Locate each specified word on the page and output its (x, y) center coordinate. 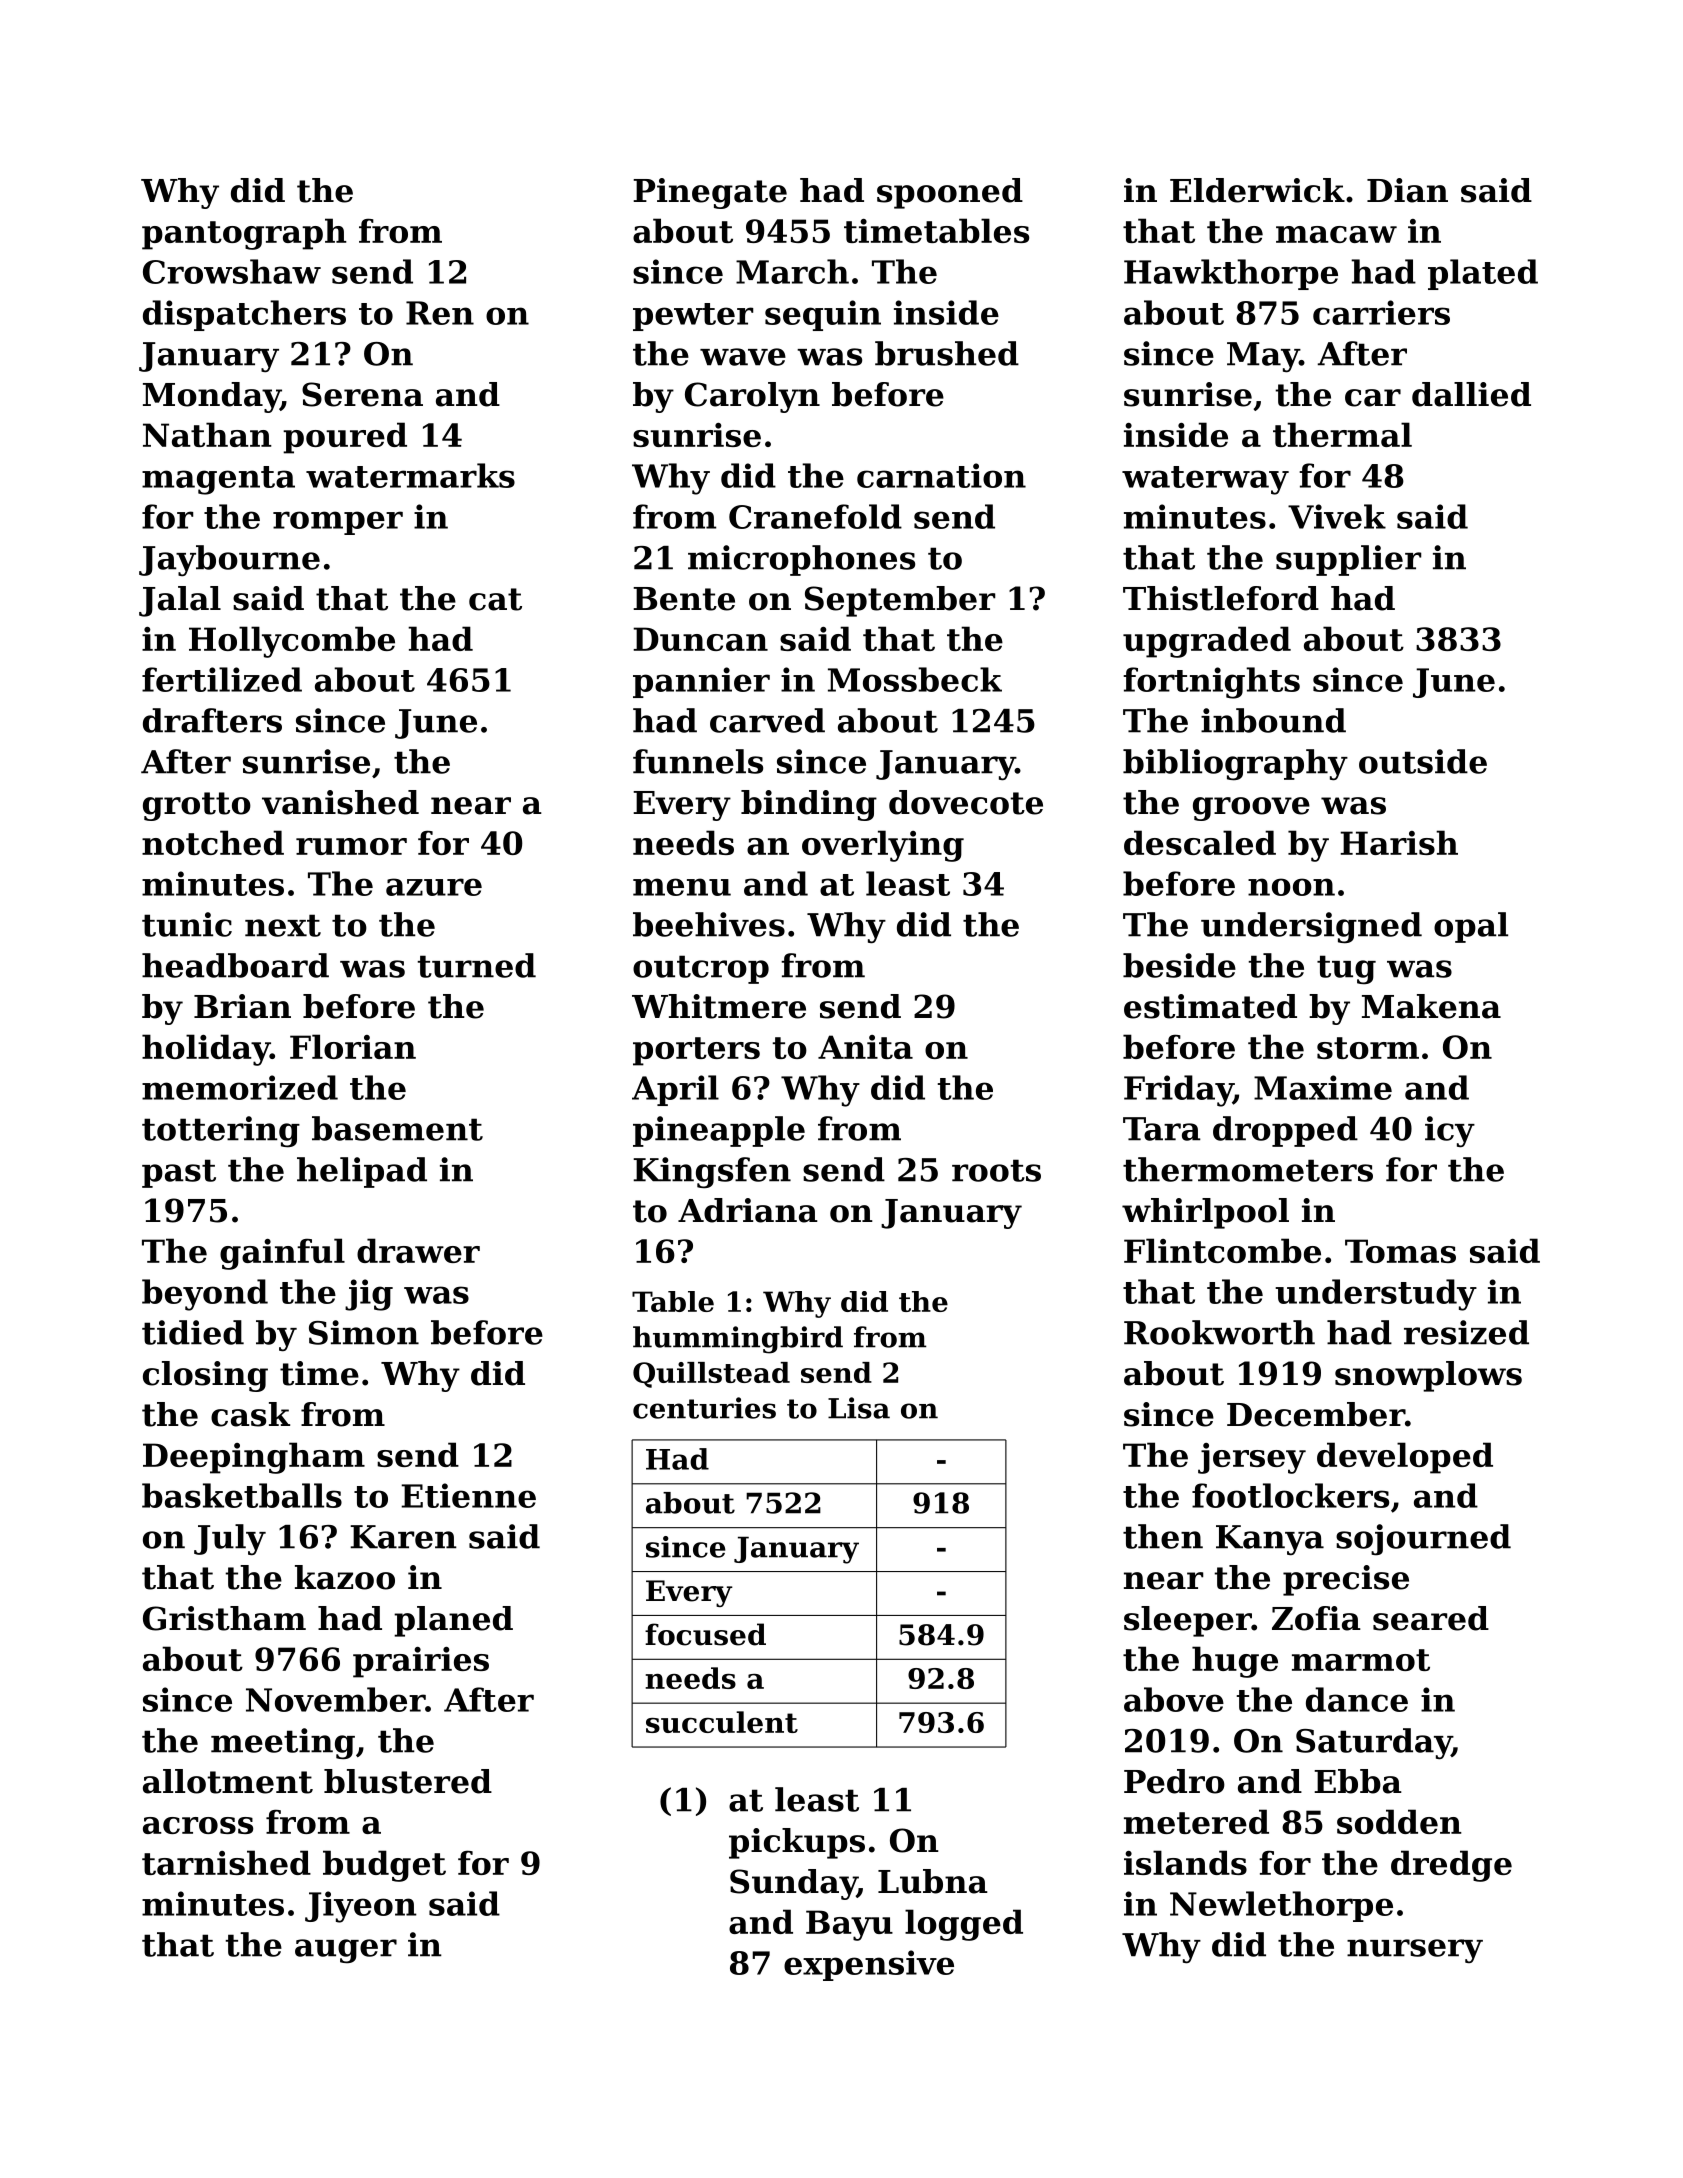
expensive (869, 1965)
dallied (1471, 394)
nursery (1415, 1951)
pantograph (244, 234)
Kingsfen (712, 1173)
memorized (240, 1087)
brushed (947, 353)
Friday (1178, 1091)
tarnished (226, 1862)
